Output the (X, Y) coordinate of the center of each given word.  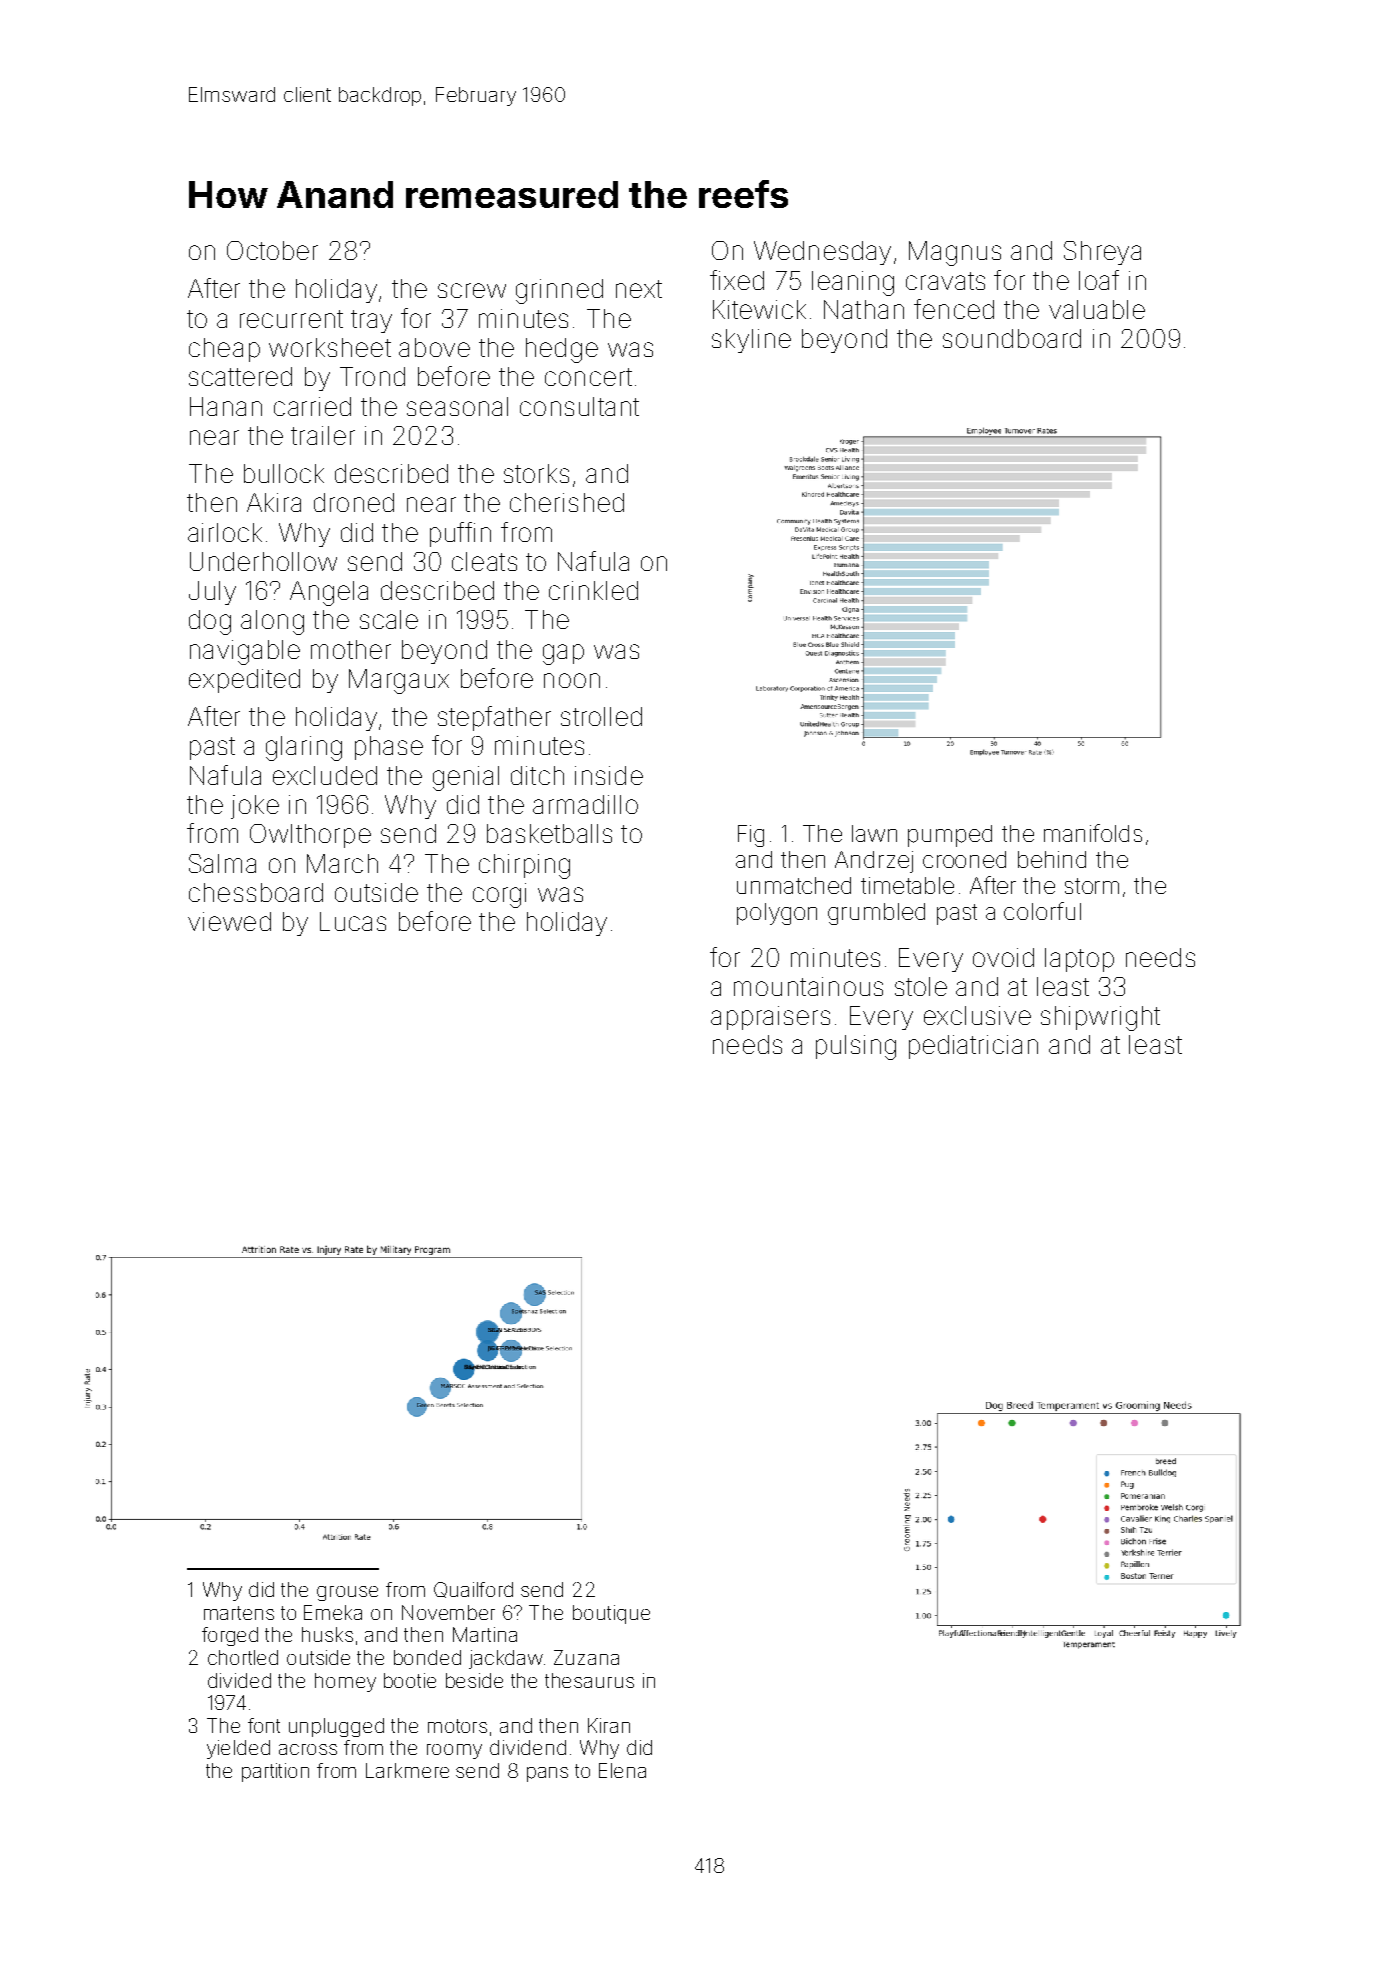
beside (474, 1680)
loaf (1099, 280)
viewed (229, 921)
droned (354, 502)
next (639, 289)
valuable (1097, 309)
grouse (347, 1593)
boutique (611, 1614)
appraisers (770, 1018)
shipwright (1100, 1018)
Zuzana (586, 1657)
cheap (224, 350)
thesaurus (589, 1680)
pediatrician (973, 1047)
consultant (579, 406)
